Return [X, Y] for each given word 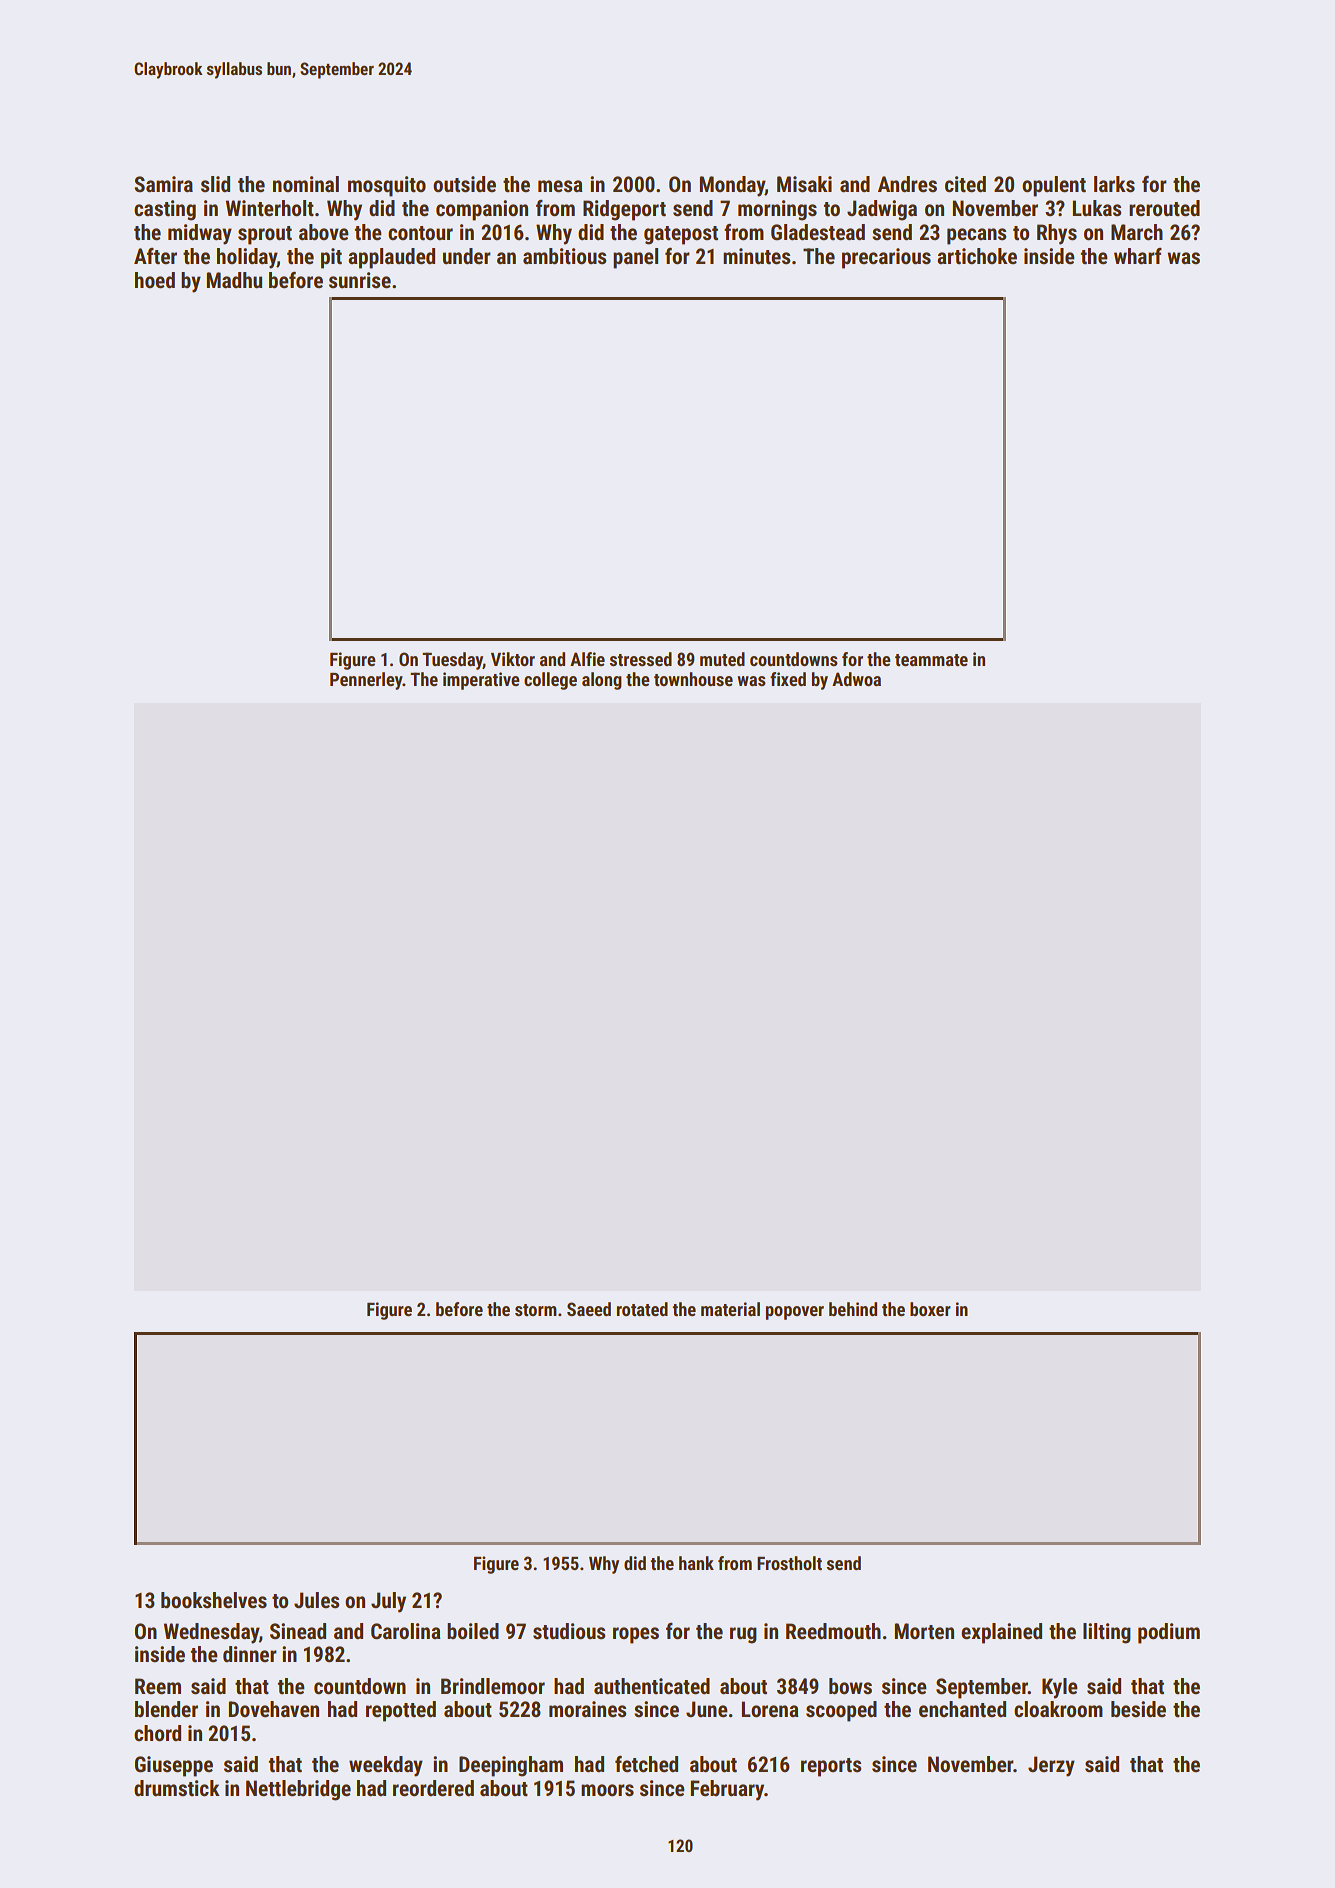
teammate [931, 660]
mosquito [387, 186]
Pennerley [366, 681]
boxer [930, 1309]
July [388, 1602]
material [730, 1309]
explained [1001, 1633]
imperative [481, 681]
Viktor [513, 659]
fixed [788, 679]
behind [853, 1309]
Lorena [770, 1709]
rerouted [1164, 208]
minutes [756, 256]
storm [536, 1310]
